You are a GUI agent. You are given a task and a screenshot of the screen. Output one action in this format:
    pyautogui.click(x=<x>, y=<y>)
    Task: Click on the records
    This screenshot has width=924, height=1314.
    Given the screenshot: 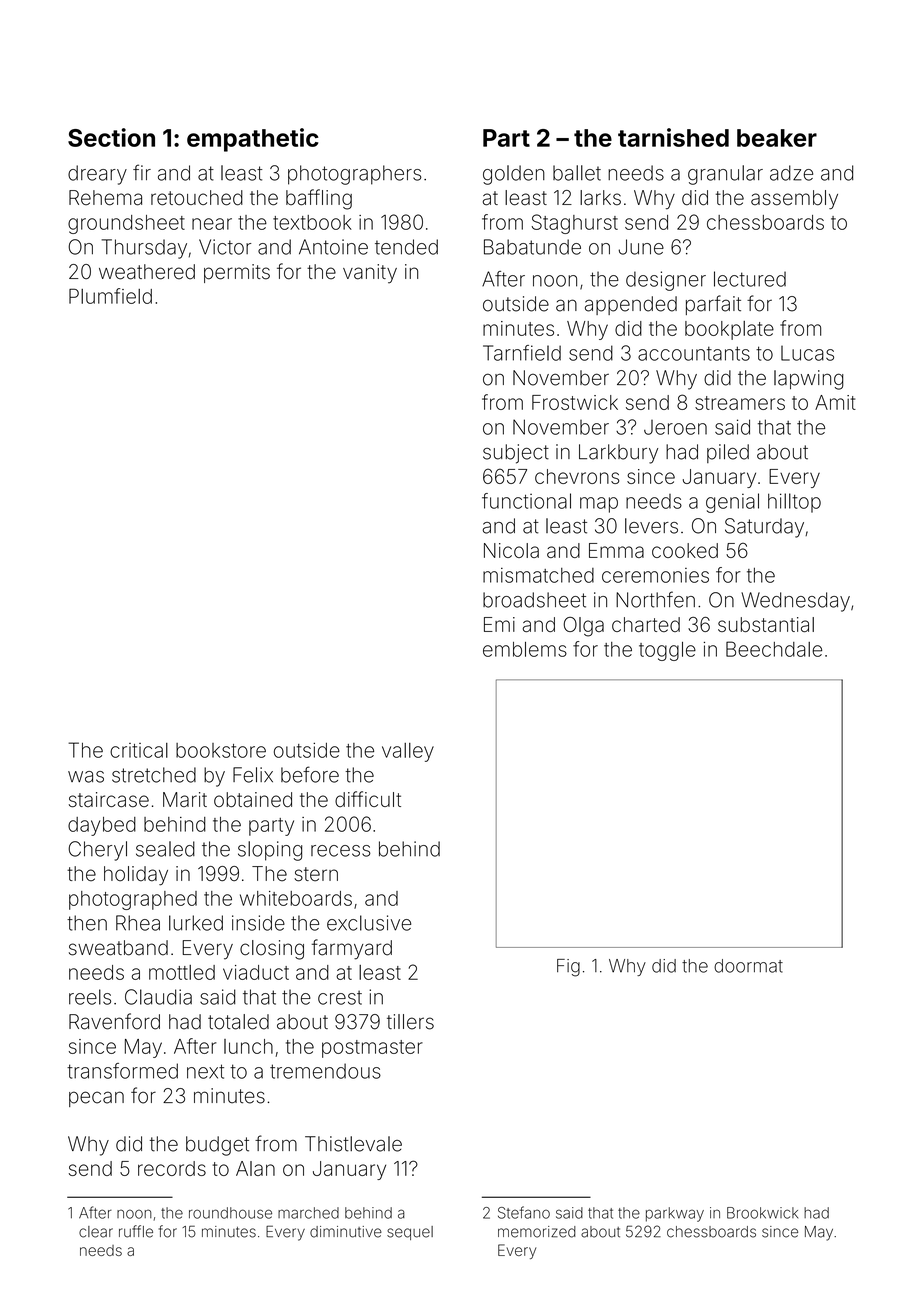 What is the action you would take?
    pyautogui.click(x=172, y=1168)
